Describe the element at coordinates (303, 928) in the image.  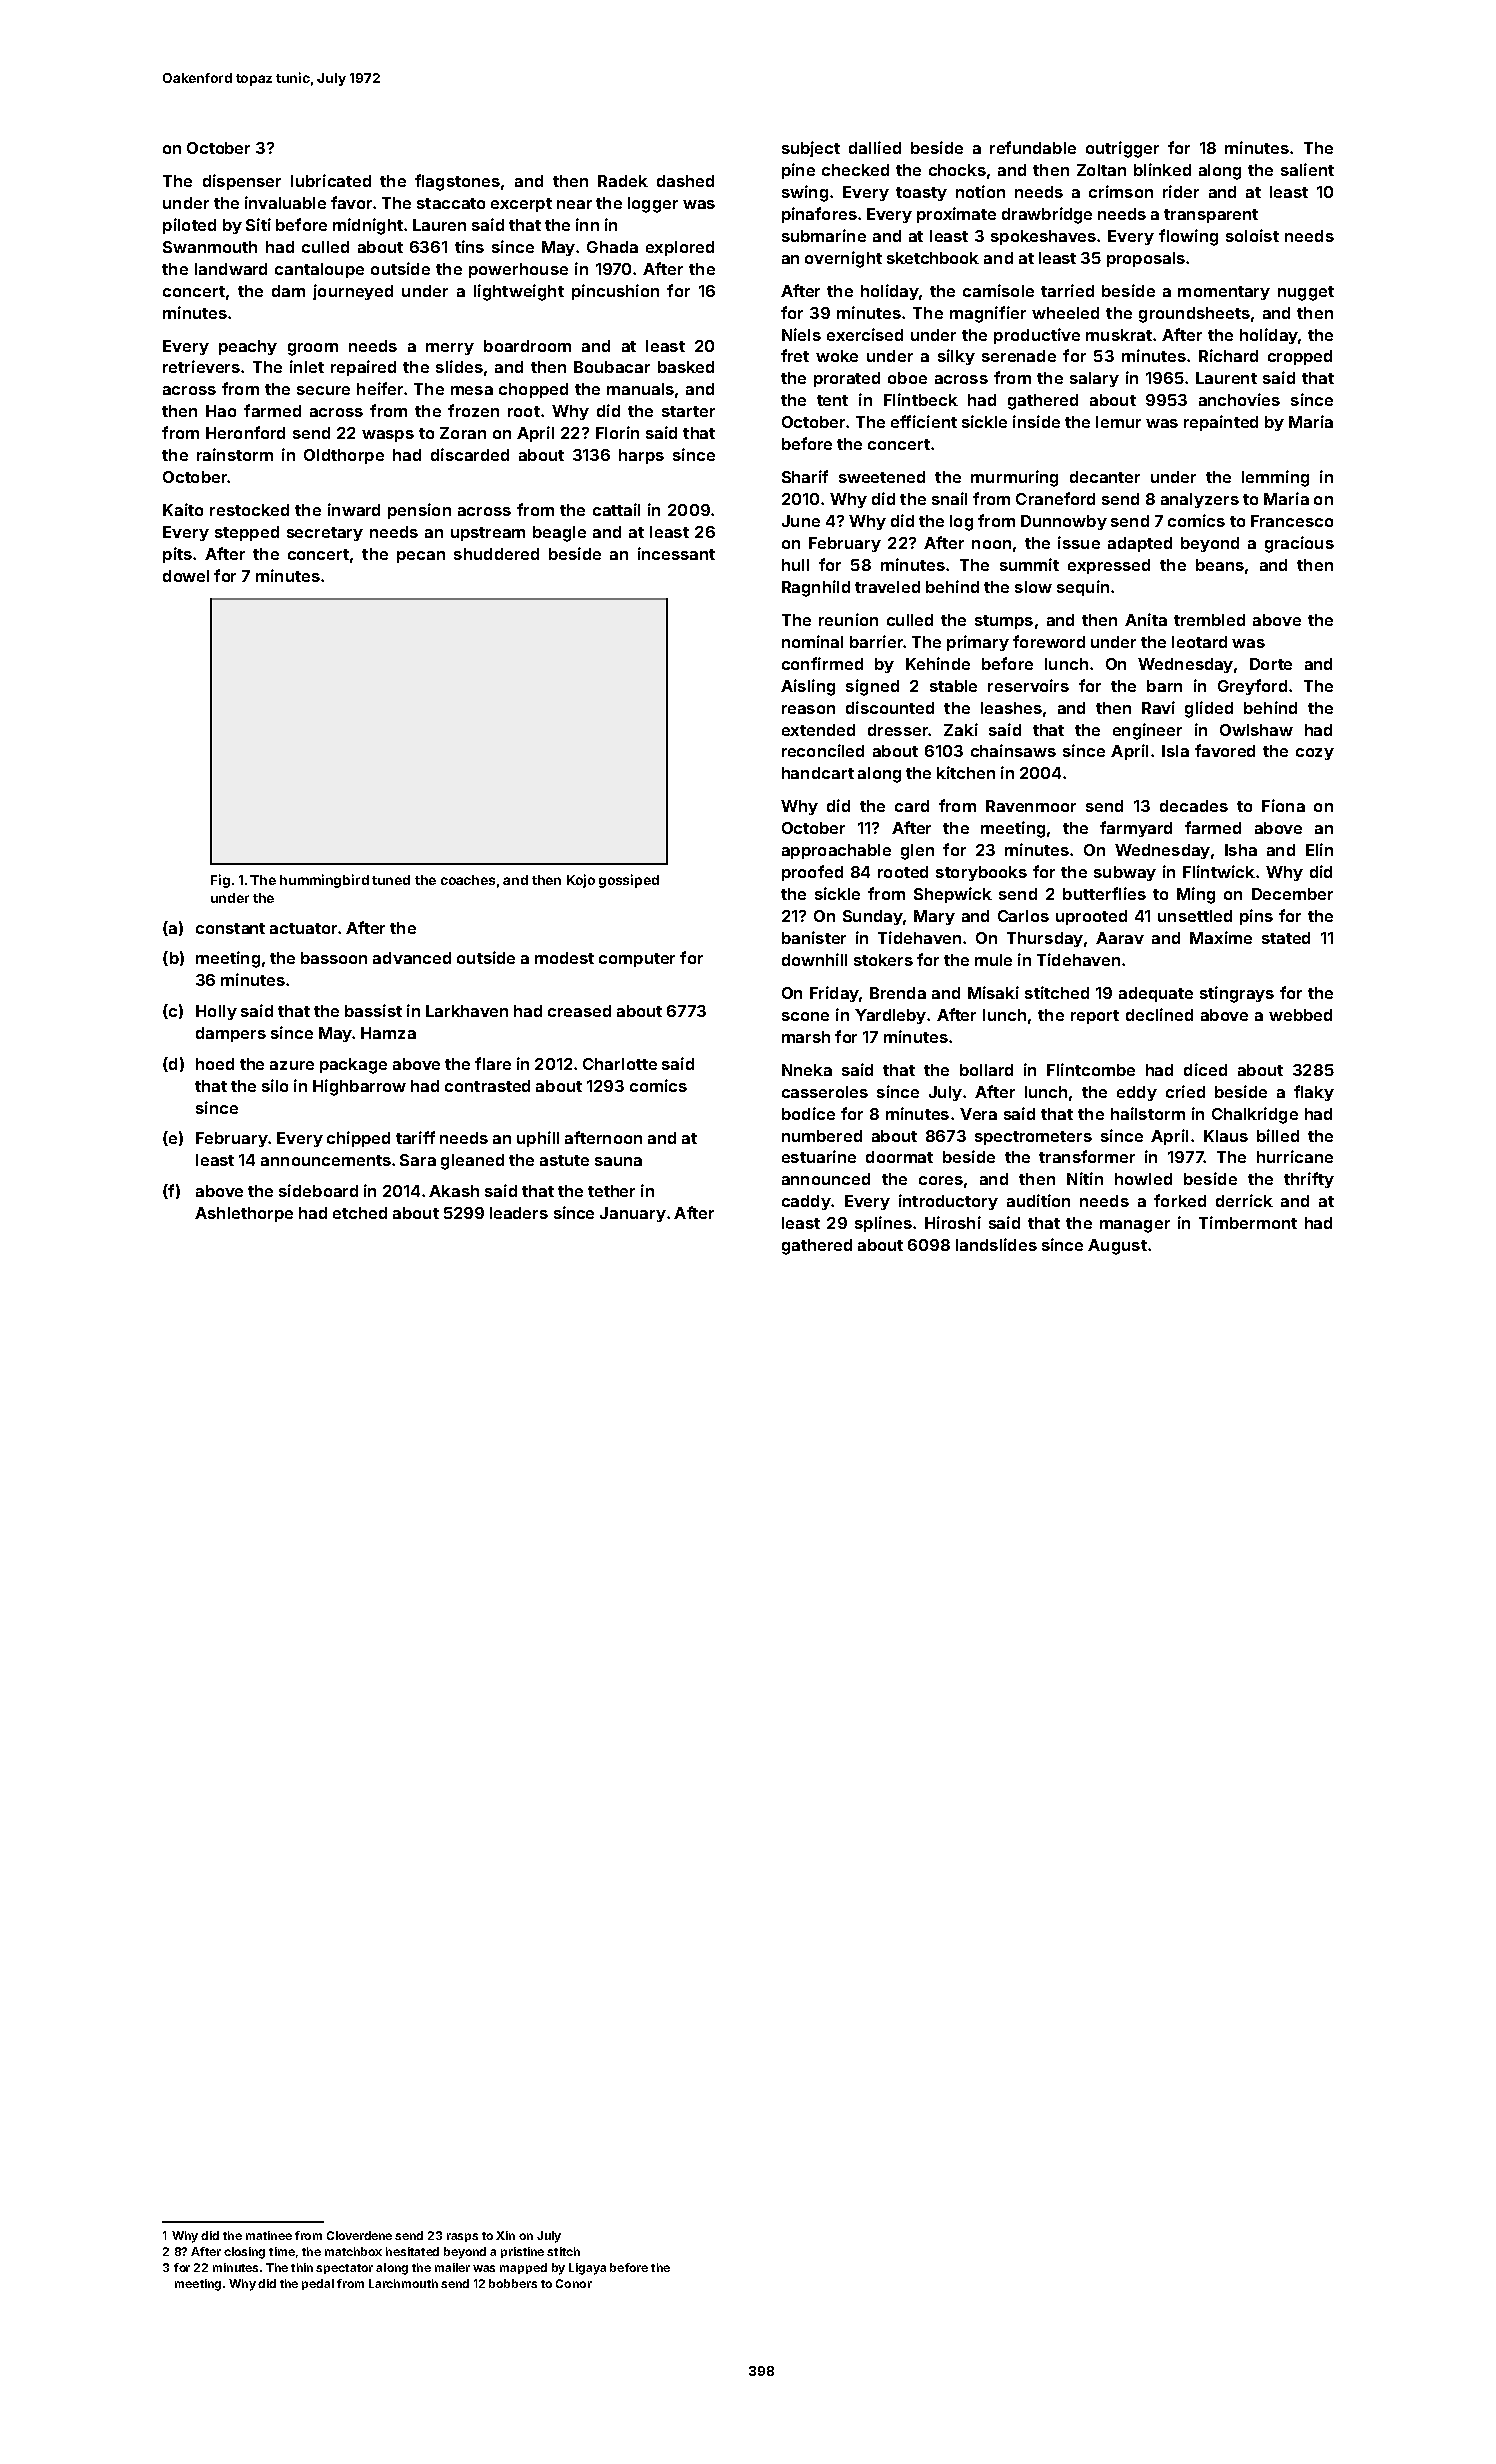
I see `actuator` at that location.
